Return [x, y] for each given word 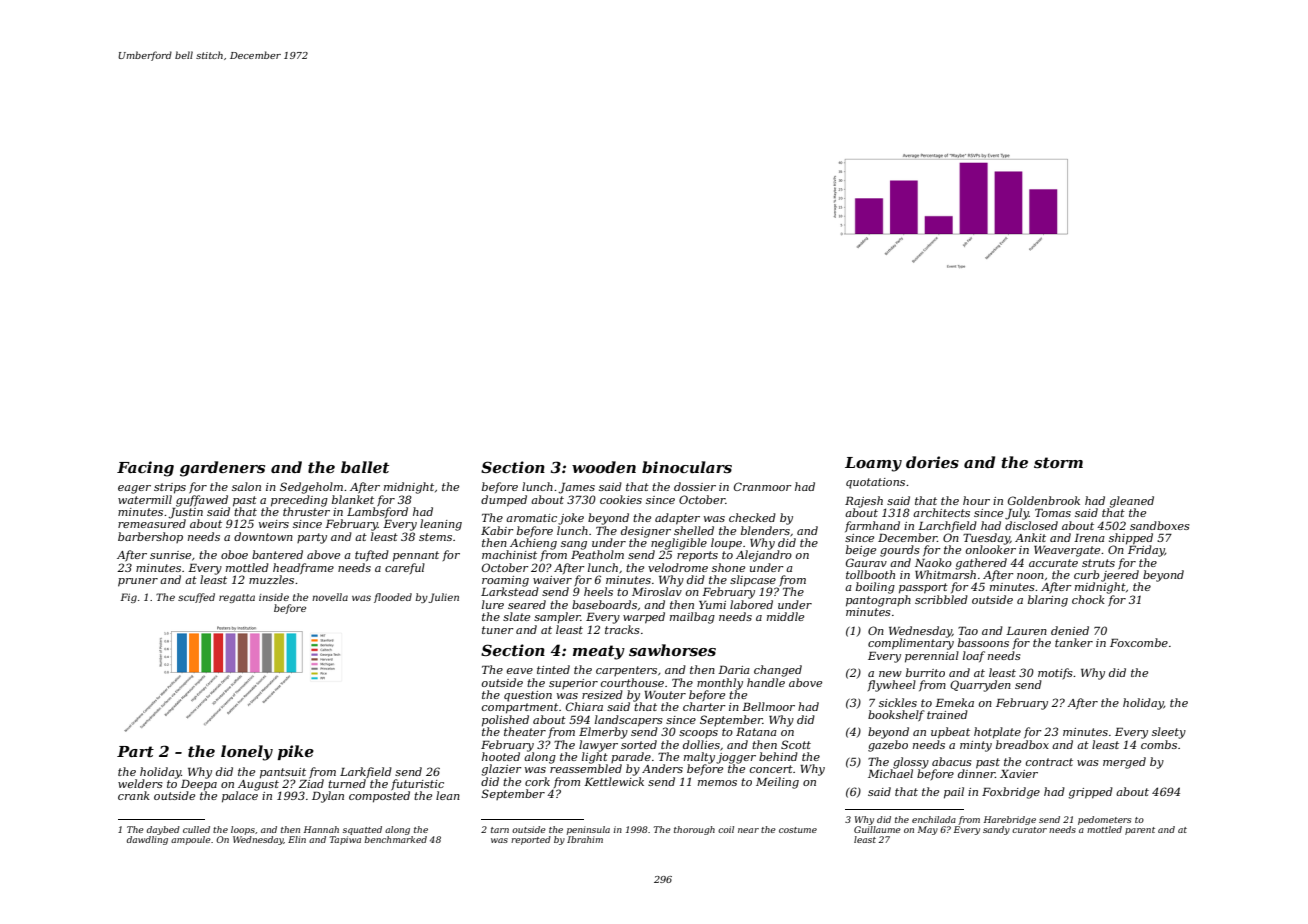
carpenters [626, 671]
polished [505, 721]
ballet [365, 467]
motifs [1055, 673]
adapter [677, 519]
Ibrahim [585, 839]
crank [134, 795]
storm [1058, 462]
